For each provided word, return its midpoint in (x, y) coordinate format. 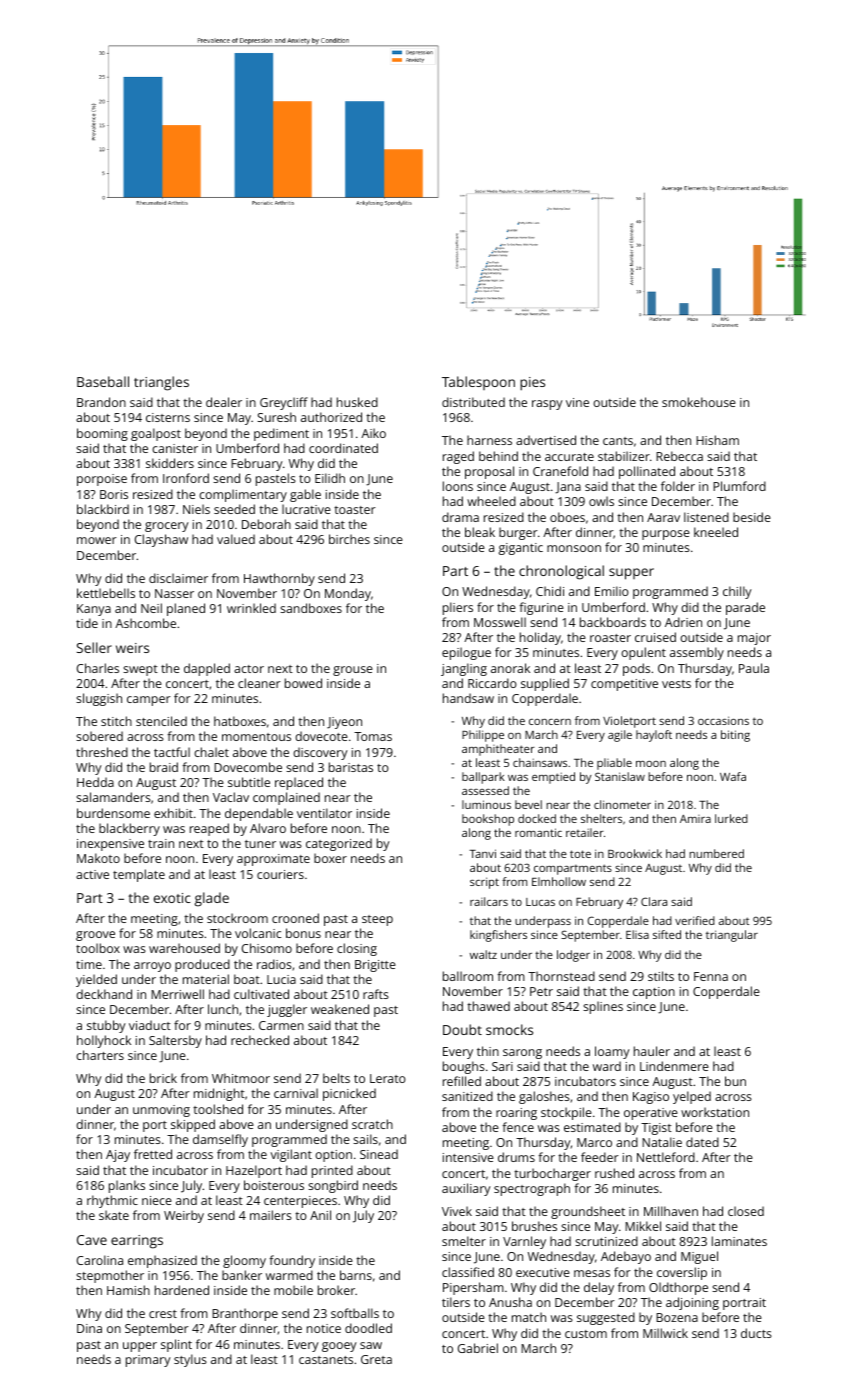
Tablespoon (478, 383)
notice (324, 1328)
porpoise (102, 480)
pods (636, 669)
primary (148, 1361)
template (139, 875)
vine (577, 402)
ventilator (324, 813)
